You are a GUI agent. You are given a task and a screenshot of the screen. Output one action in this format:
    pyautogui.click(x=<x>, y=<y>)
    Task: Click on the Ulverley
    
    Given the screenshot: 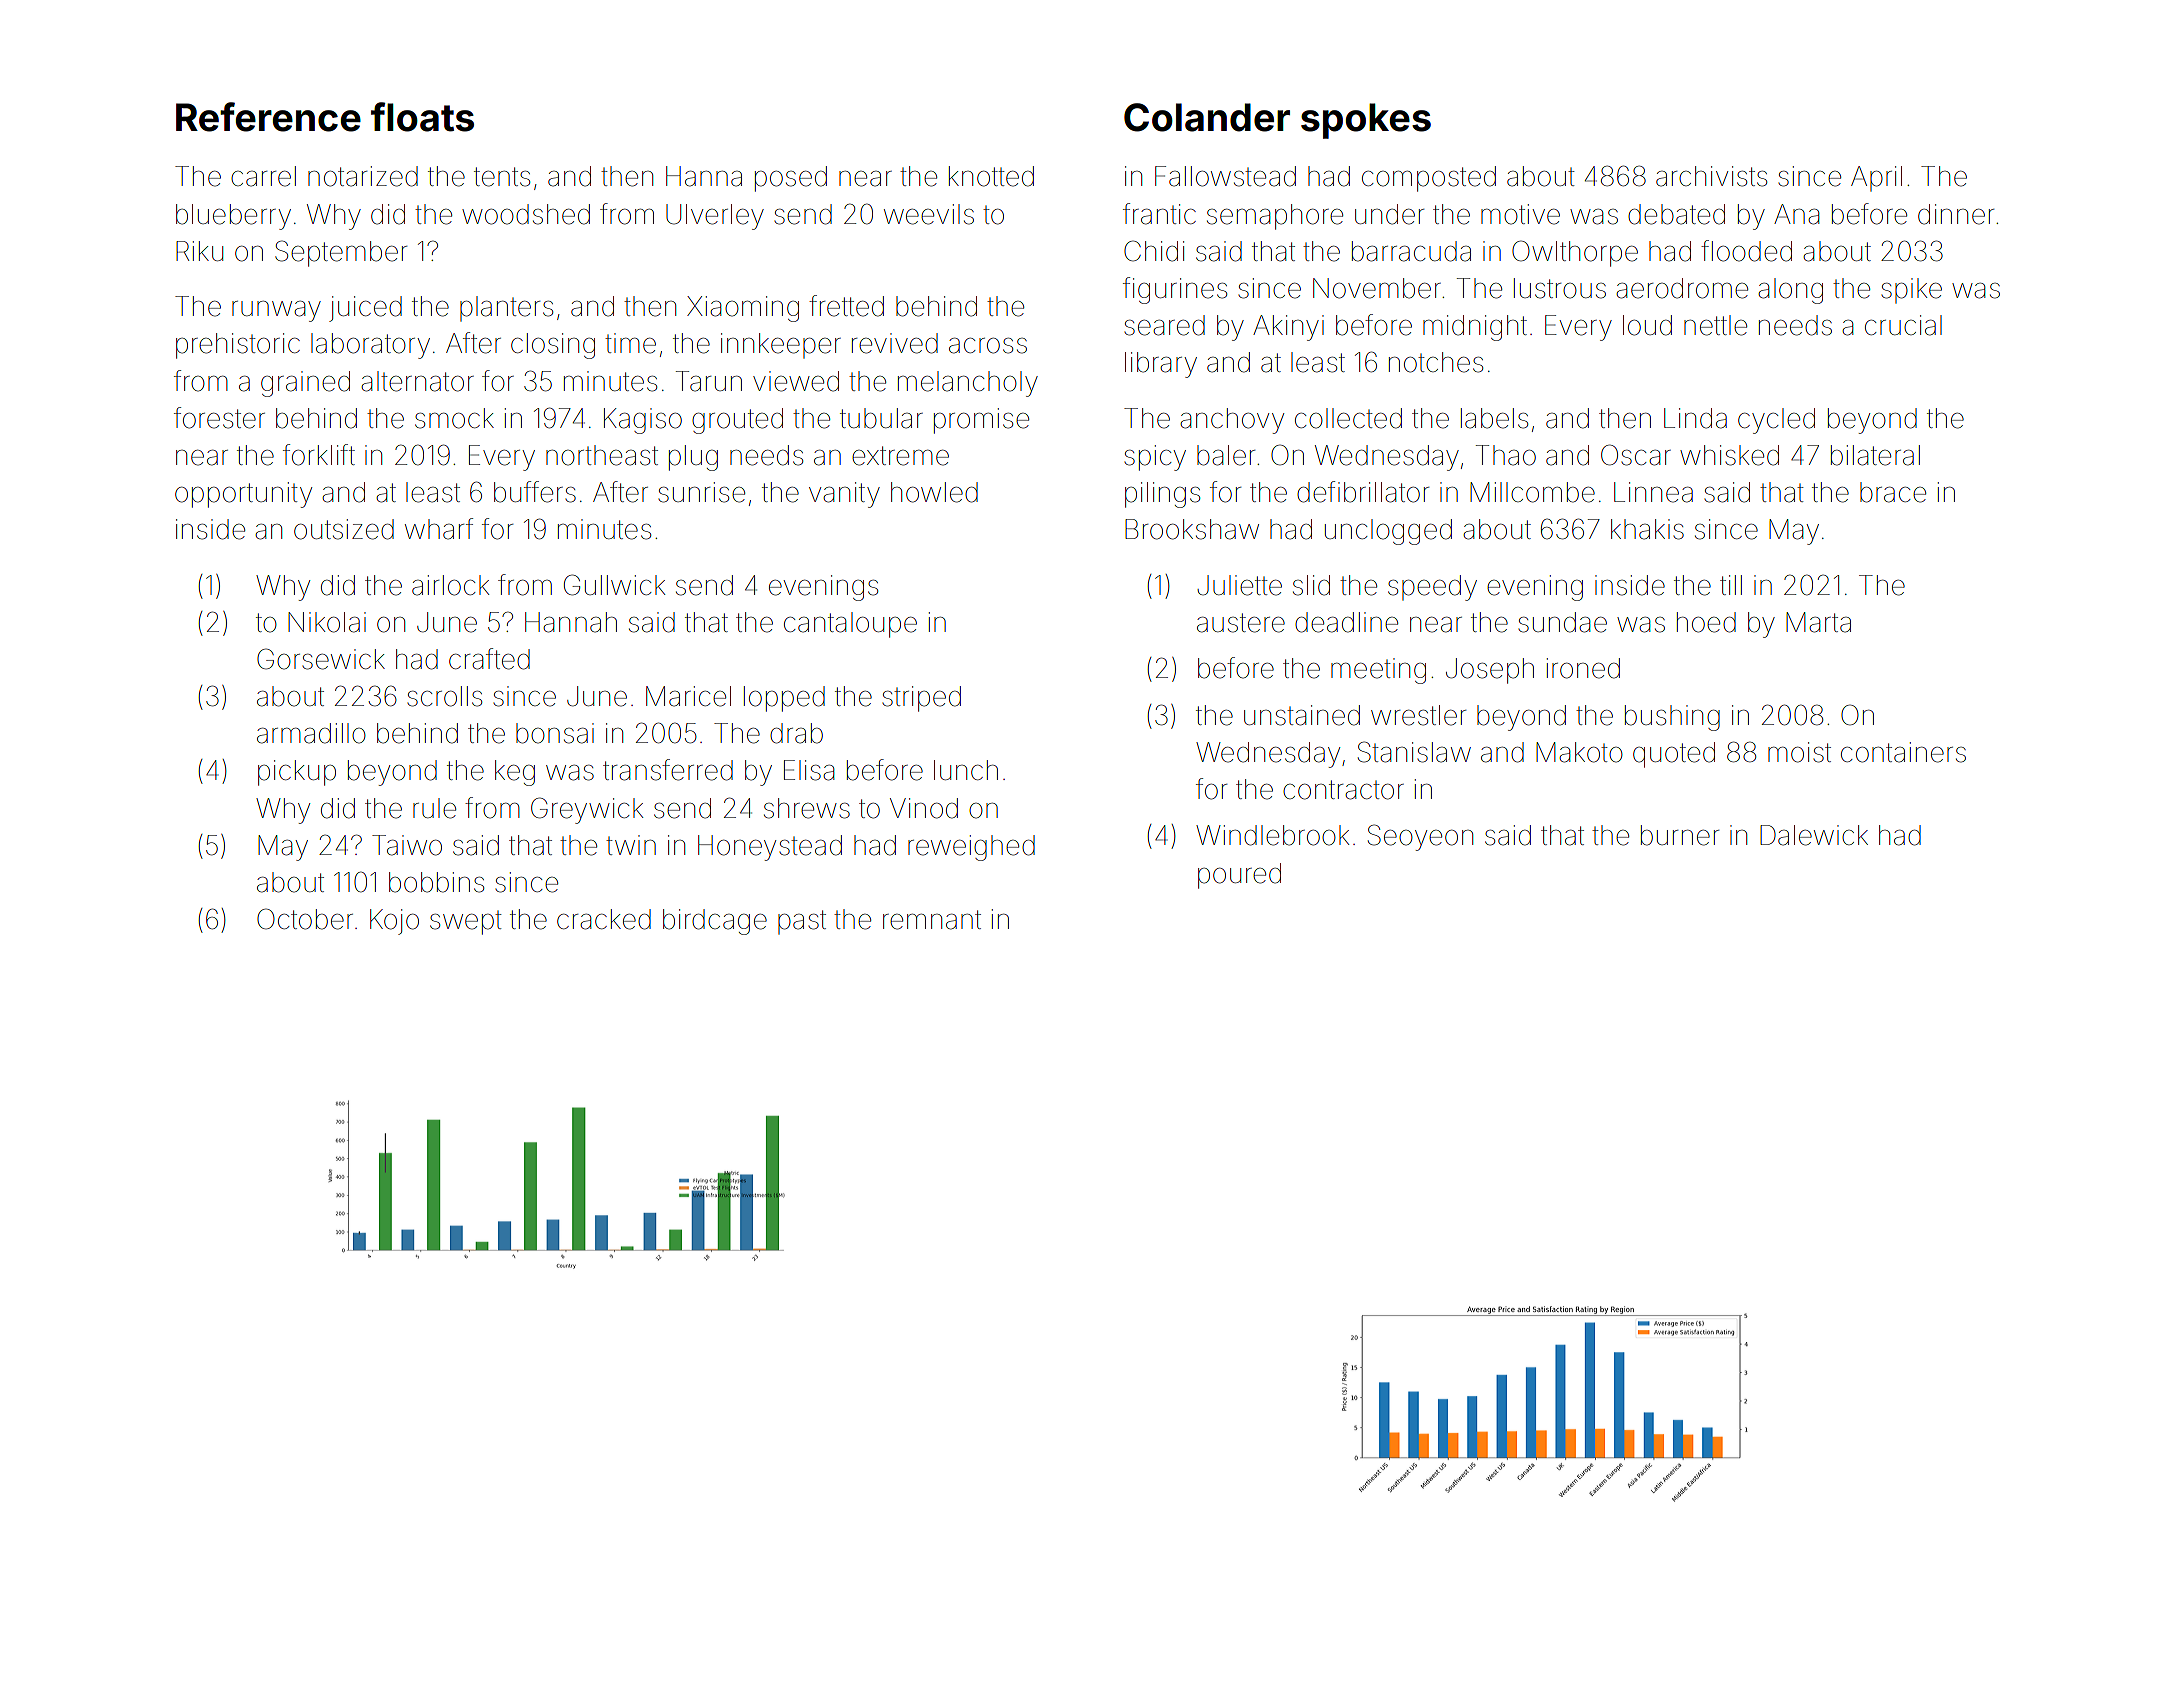 What is the action you would take?
    pyautogui.click(x=715, y=217)
